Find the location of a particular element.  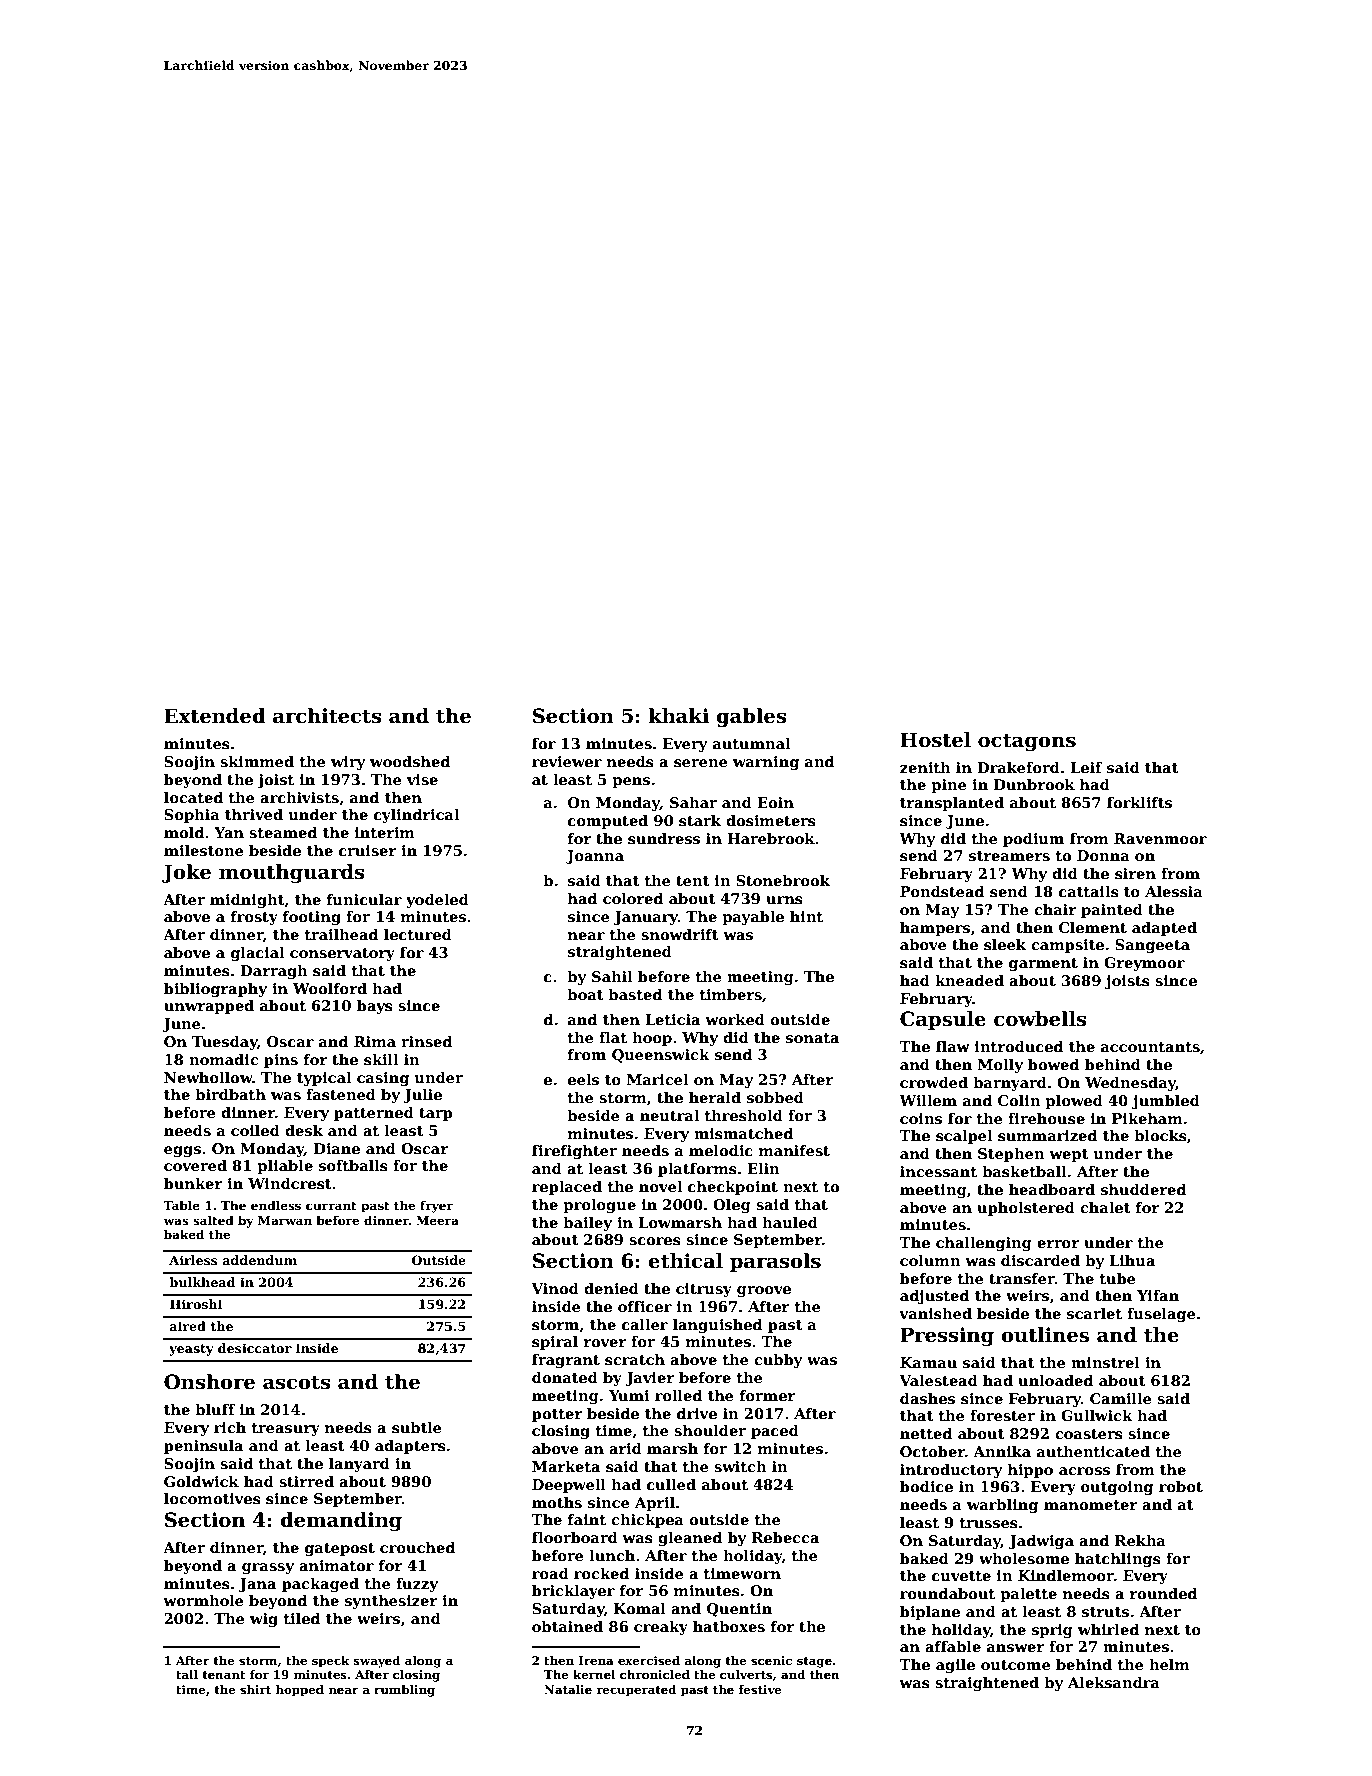

blocks is located at coordinates (1160, 1136).
